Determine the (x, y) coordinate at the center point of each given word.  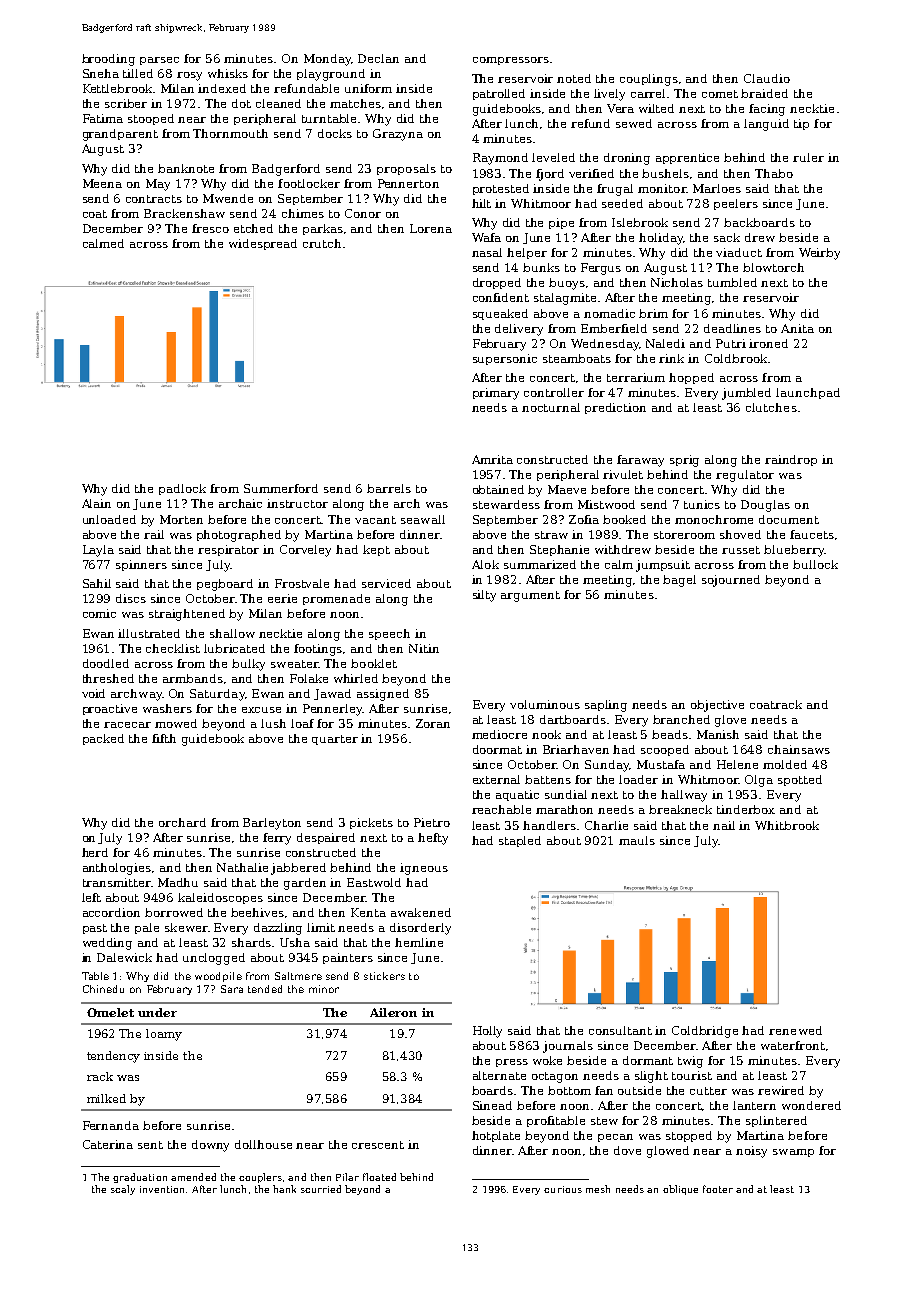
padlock (182, 489)
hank (284, 1189)
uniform (368, 88)
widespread (263, 244)
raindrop (791, 460)
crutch (322, 243)
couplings (649, 80)
